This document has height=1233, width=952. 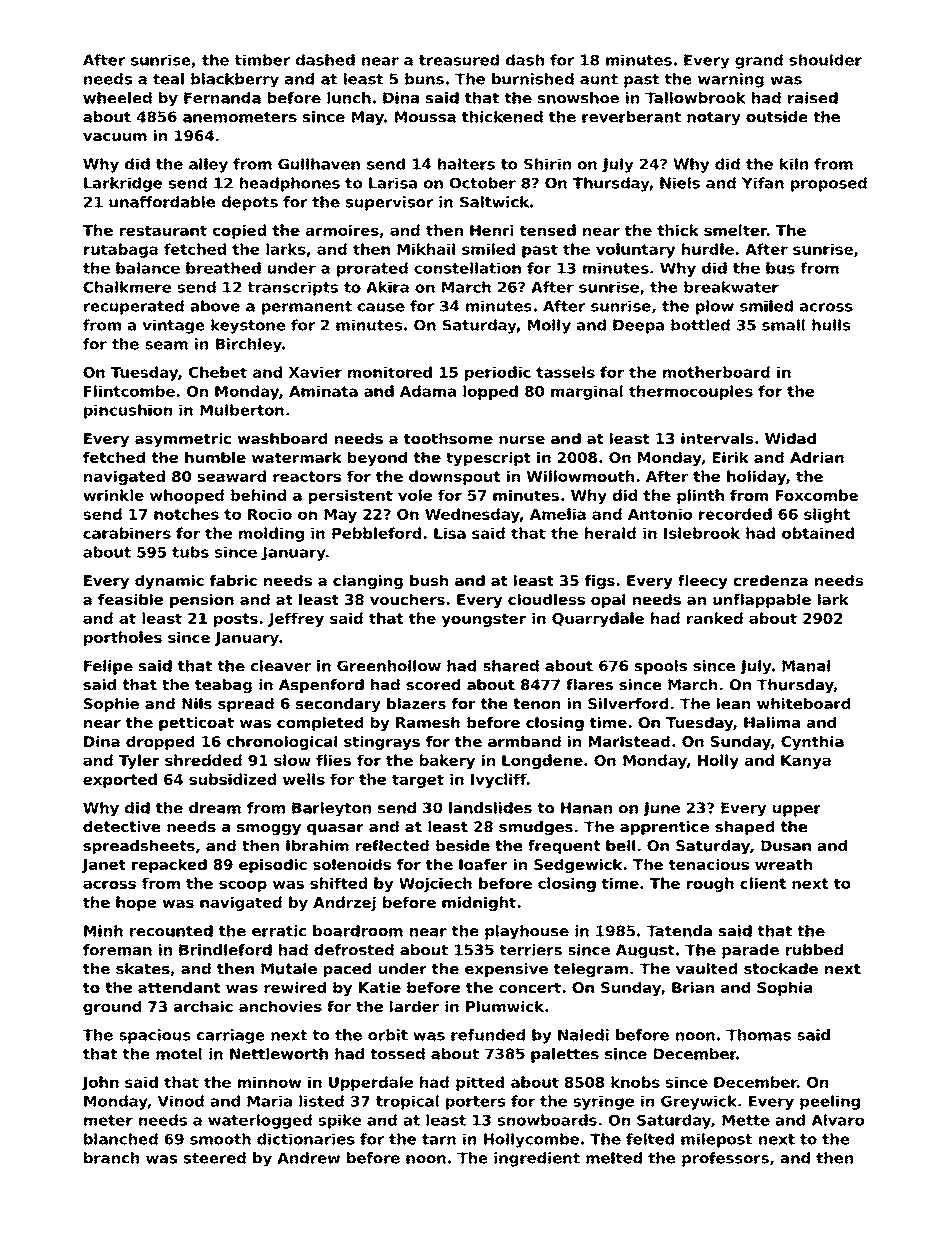 I want to click on teal, so click(x=168, y=79).
